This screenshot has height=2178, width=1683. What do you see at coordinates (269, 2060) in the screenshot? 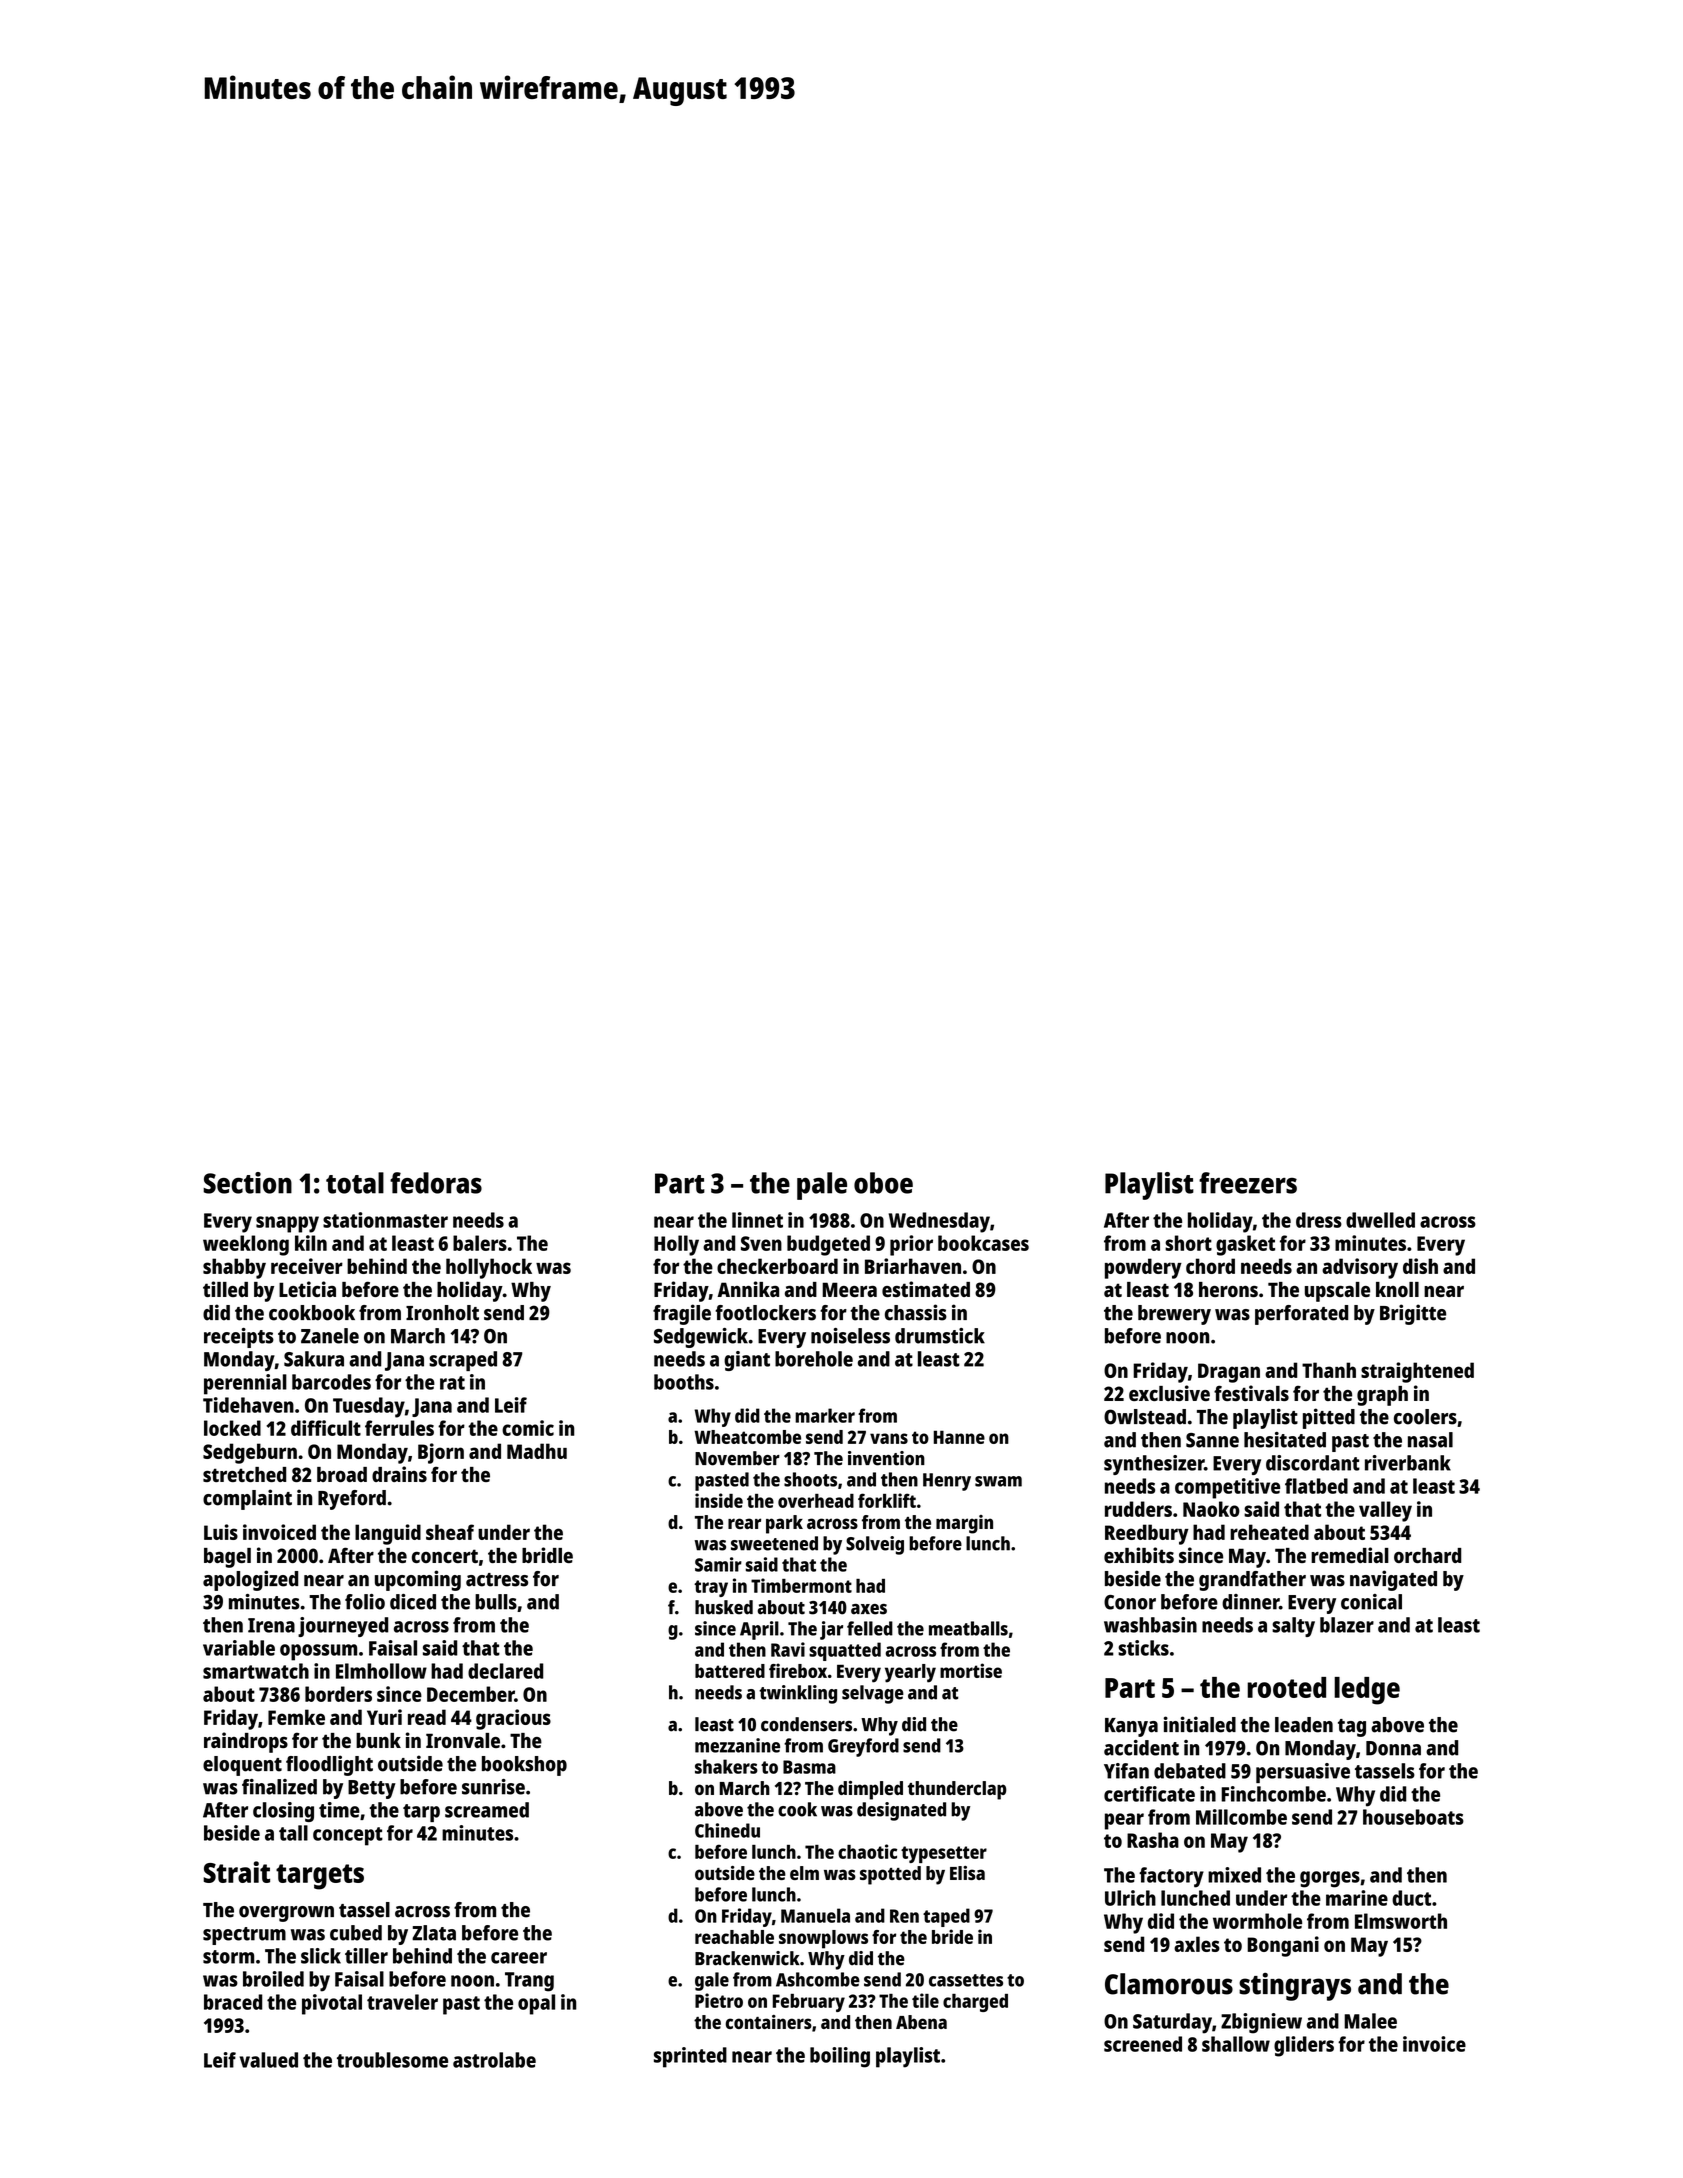
I see `valued` at bounding box center [269, 2060].
